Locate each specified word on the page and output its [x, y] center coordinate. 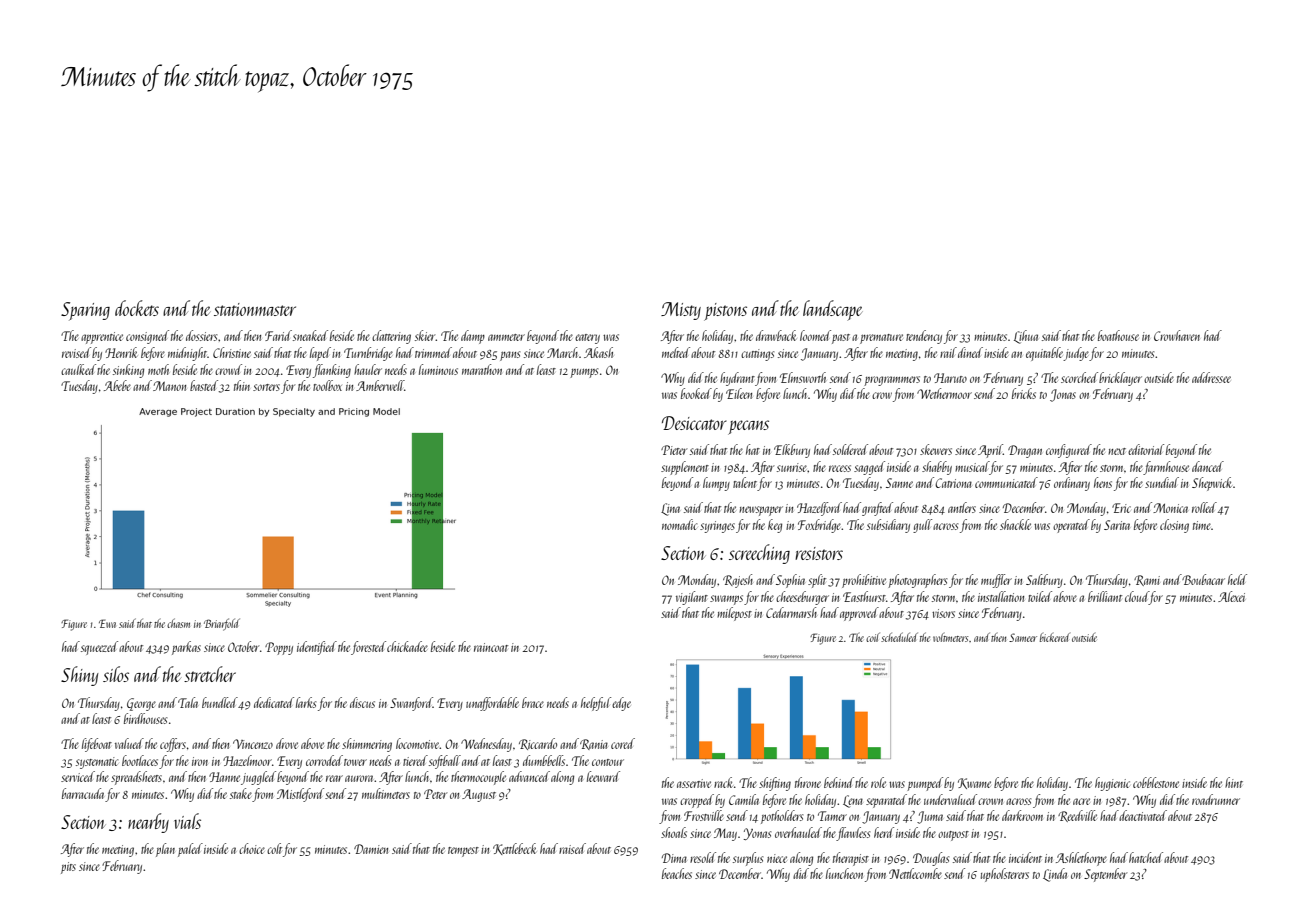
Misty [681, 311]
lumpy [716, 484]
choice [252, 848]
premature [881, 339]
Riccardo [538, 744]
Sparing [85, 311]
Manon [169, 386]
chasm [178, 623]
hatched [1146, 857]
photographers [917, 581]
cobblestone [1156, 782]
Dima [674, 858]
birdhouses [145, 718]
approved [859, 614]
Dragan [1025, 451]
